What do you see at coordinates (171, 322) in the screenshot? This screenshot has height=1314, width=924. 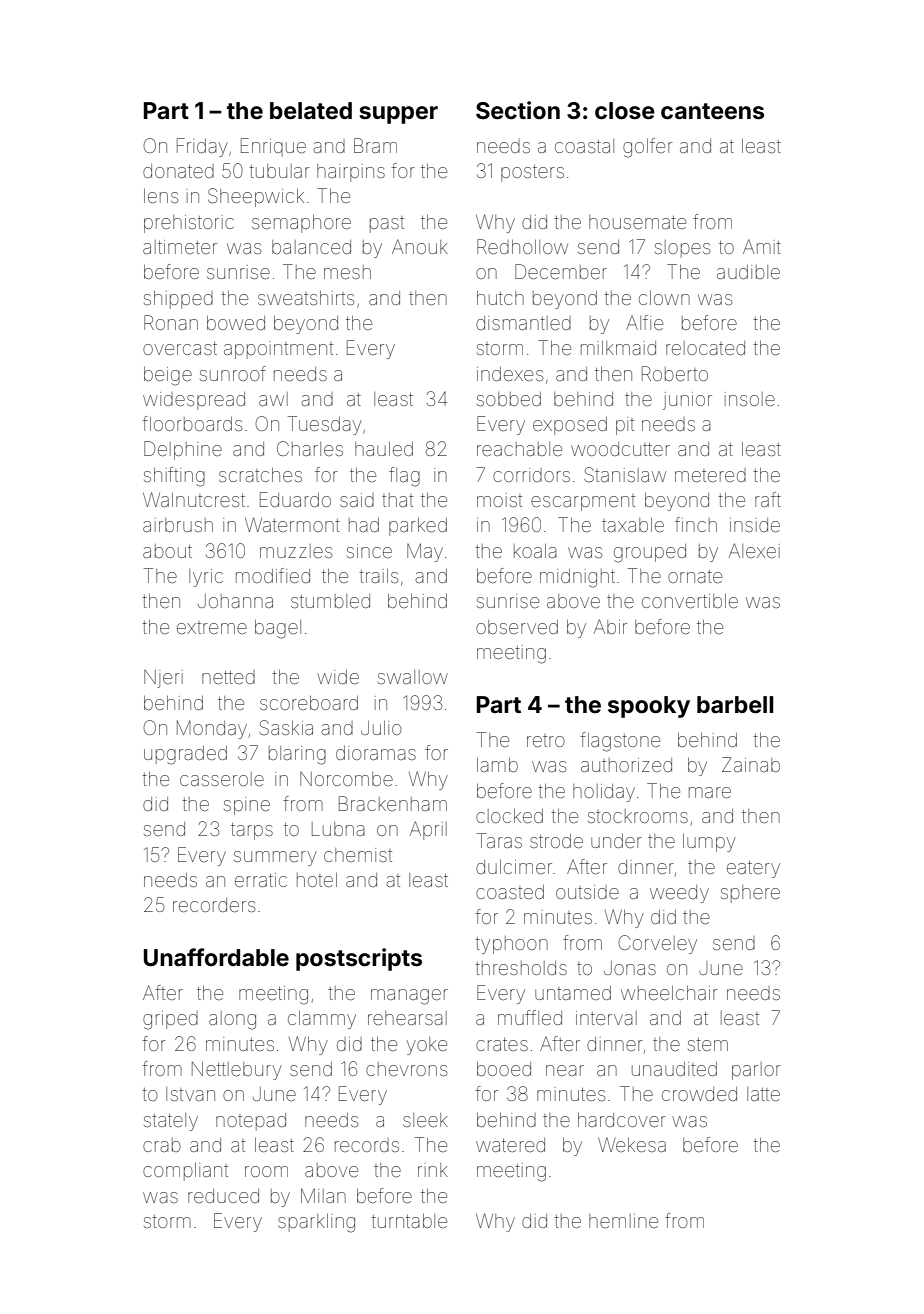 I see `Ronan` at bounding box center [171, 322].
